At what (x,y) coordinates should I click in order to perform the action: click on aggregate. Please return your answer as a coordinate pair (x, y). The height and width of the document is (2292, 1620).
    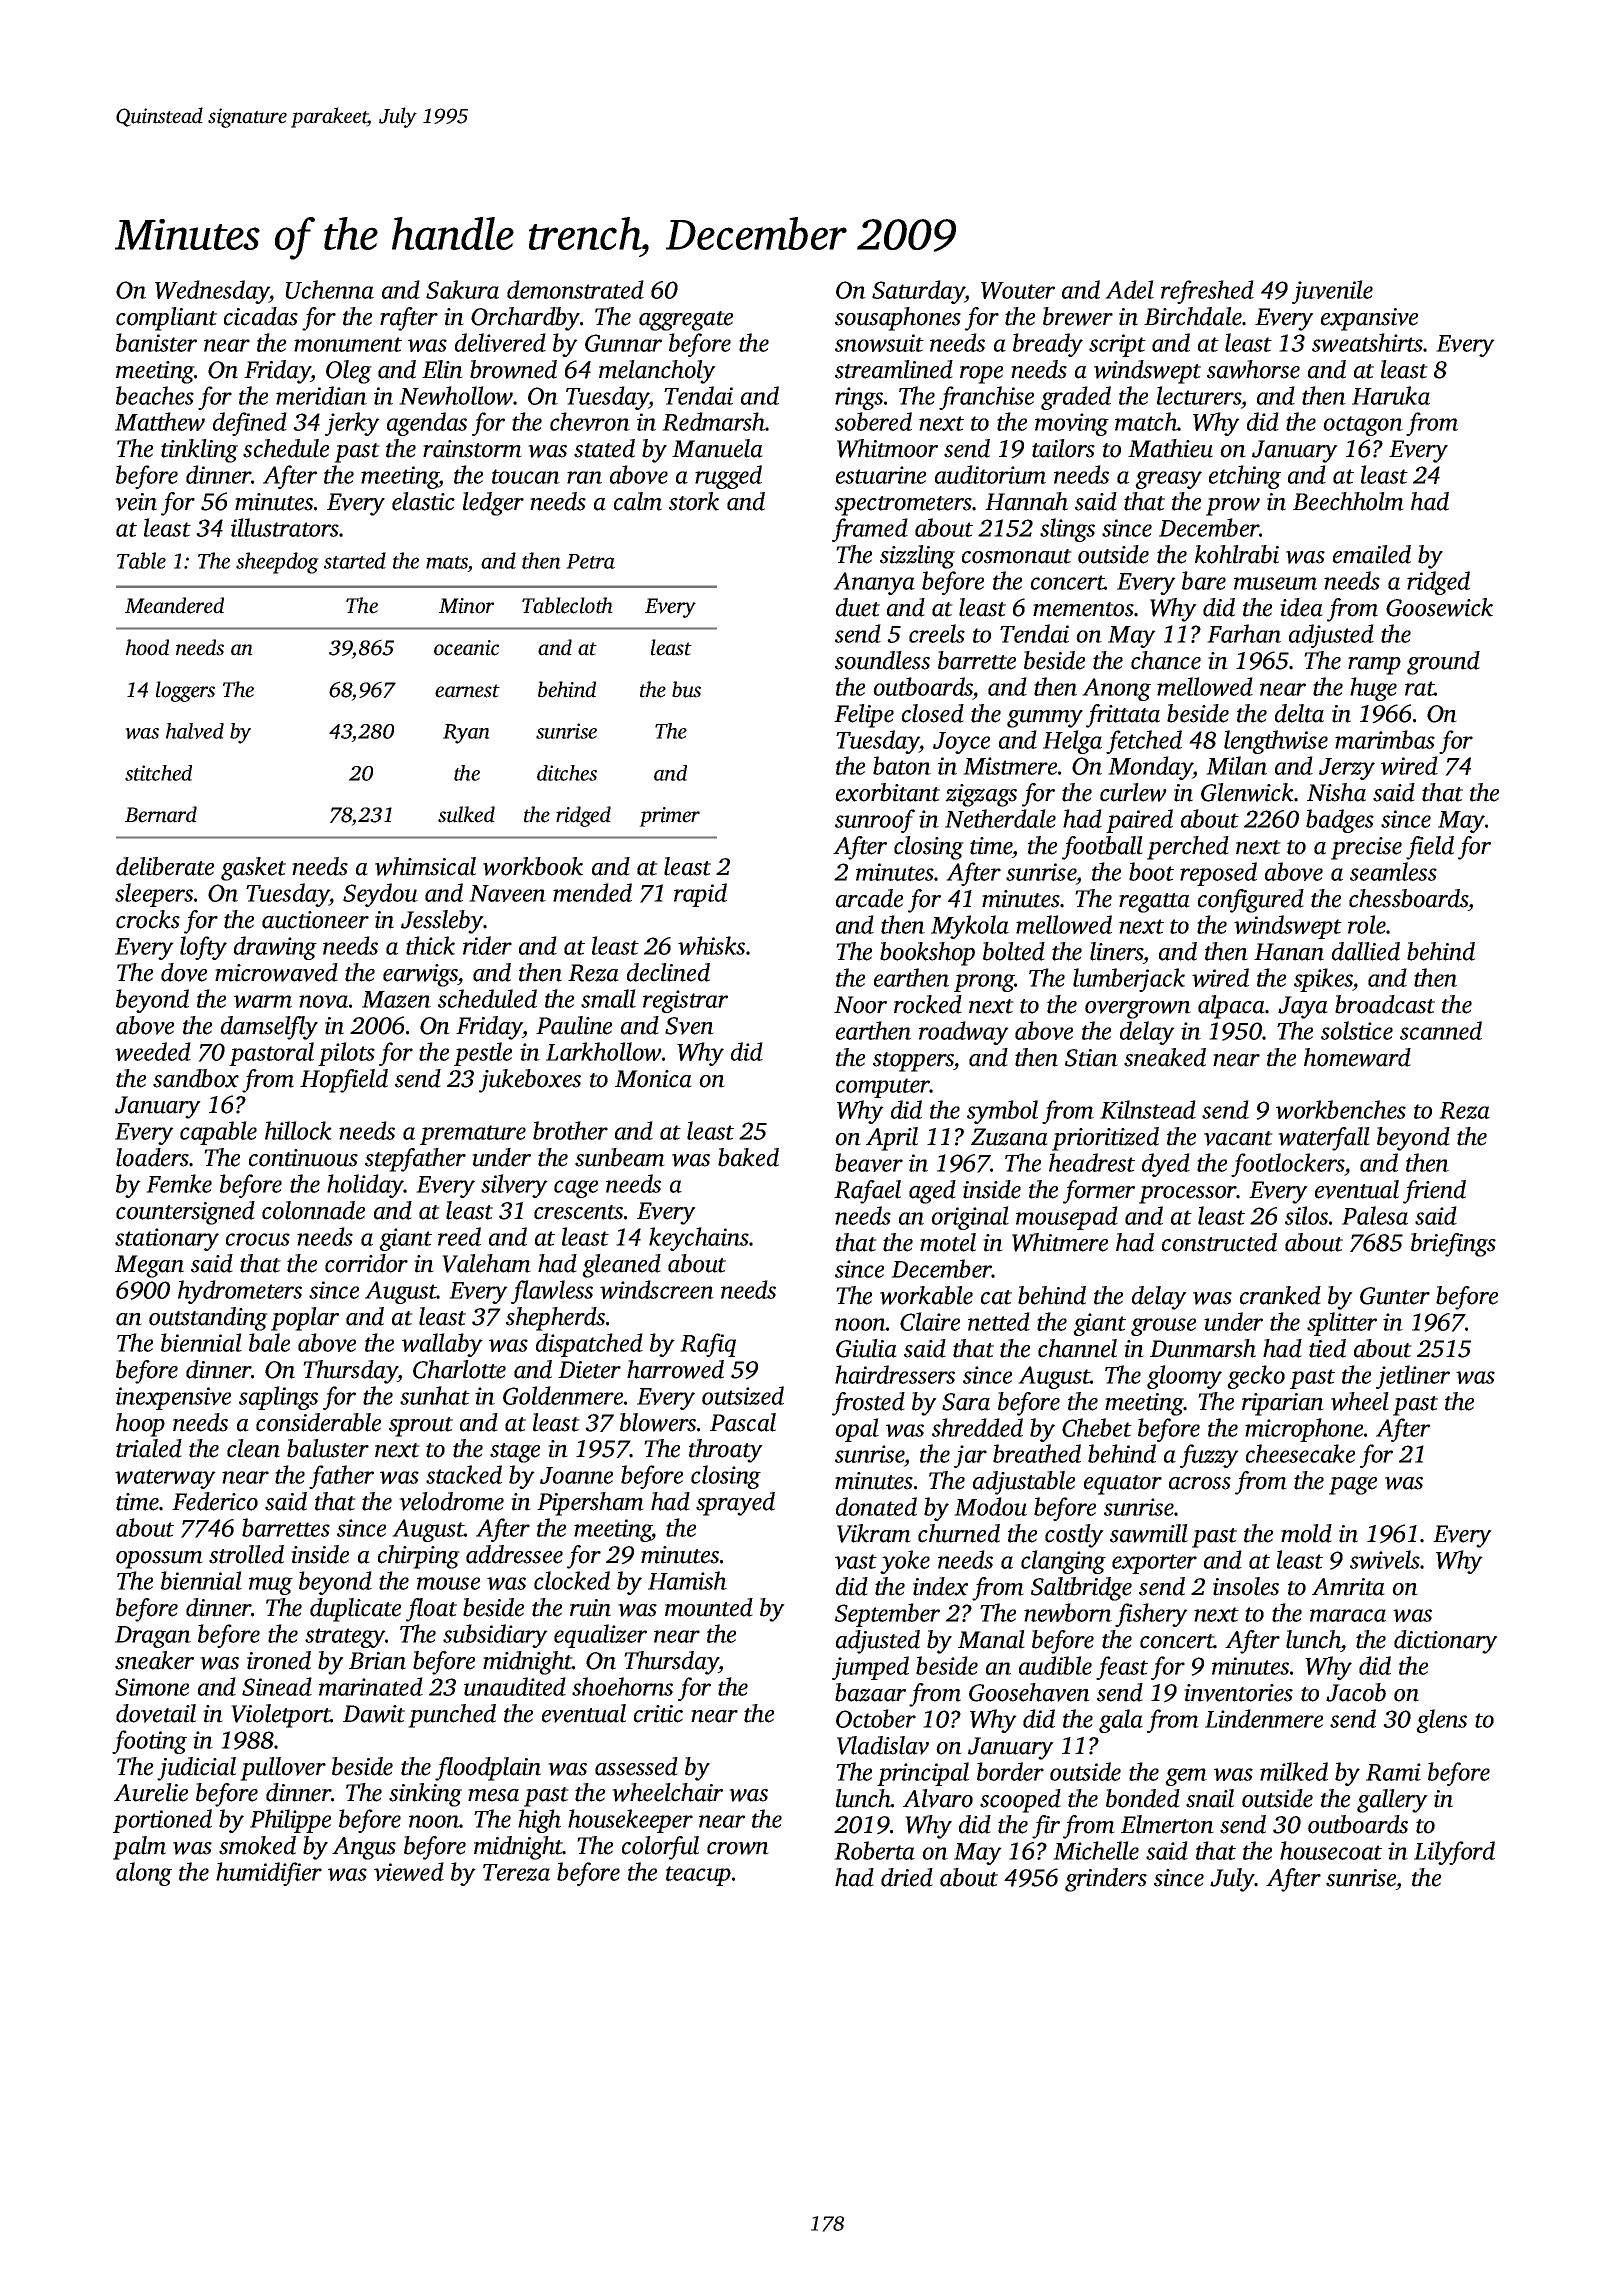
    Looking at the image, I should click on (686, 321).
